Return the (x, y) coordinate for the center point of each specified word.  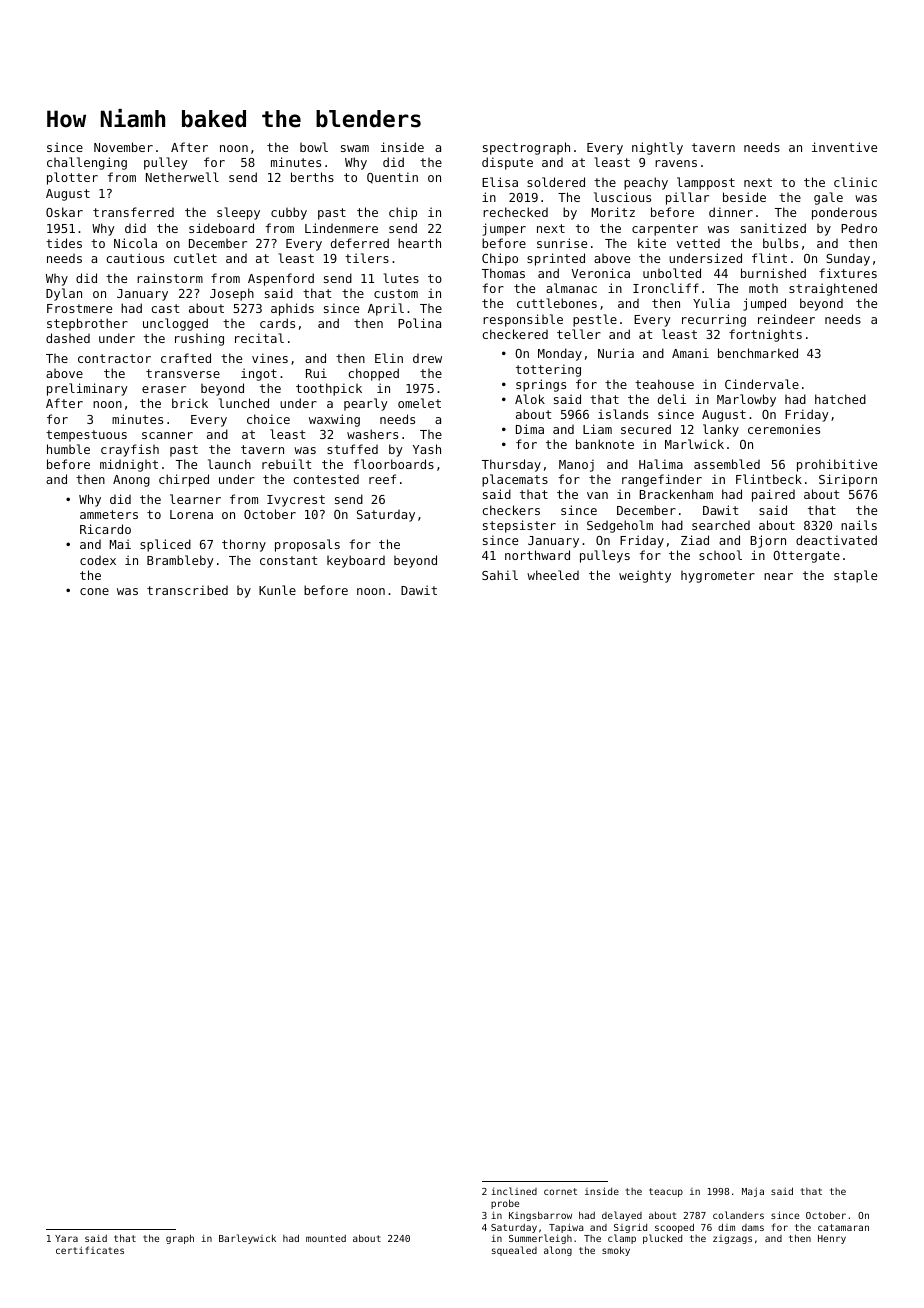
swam (355, 148)
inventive (844, 147)
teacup (666, 1192)
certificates (90, 1250)
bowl (314, 147)
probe (505, 1204)
